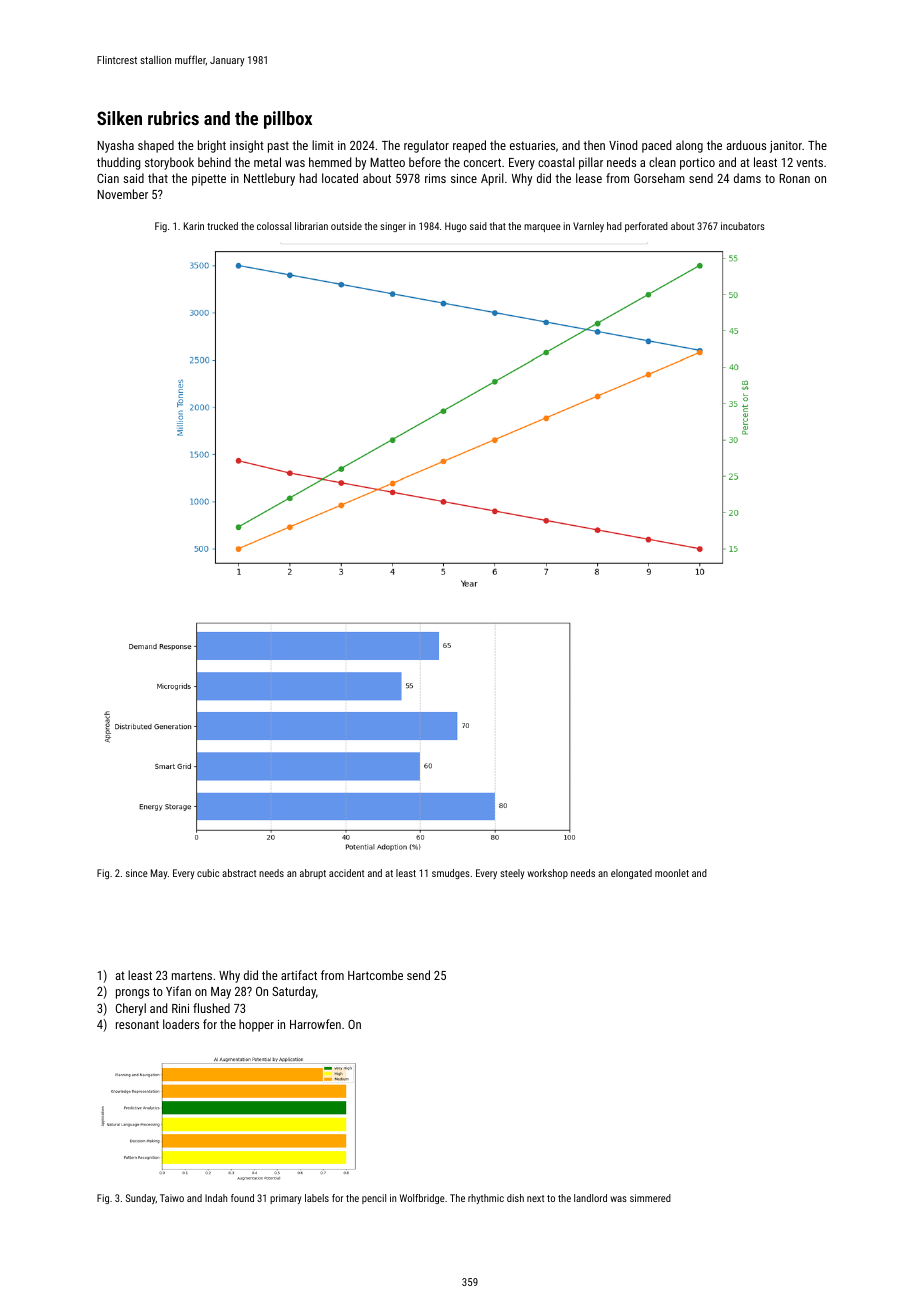 The width and height of the screenshot is (924, 1308). What do you see at coordinates (594, 145) in the screenshot?
I see `then` at bounding box center [594, 145].
